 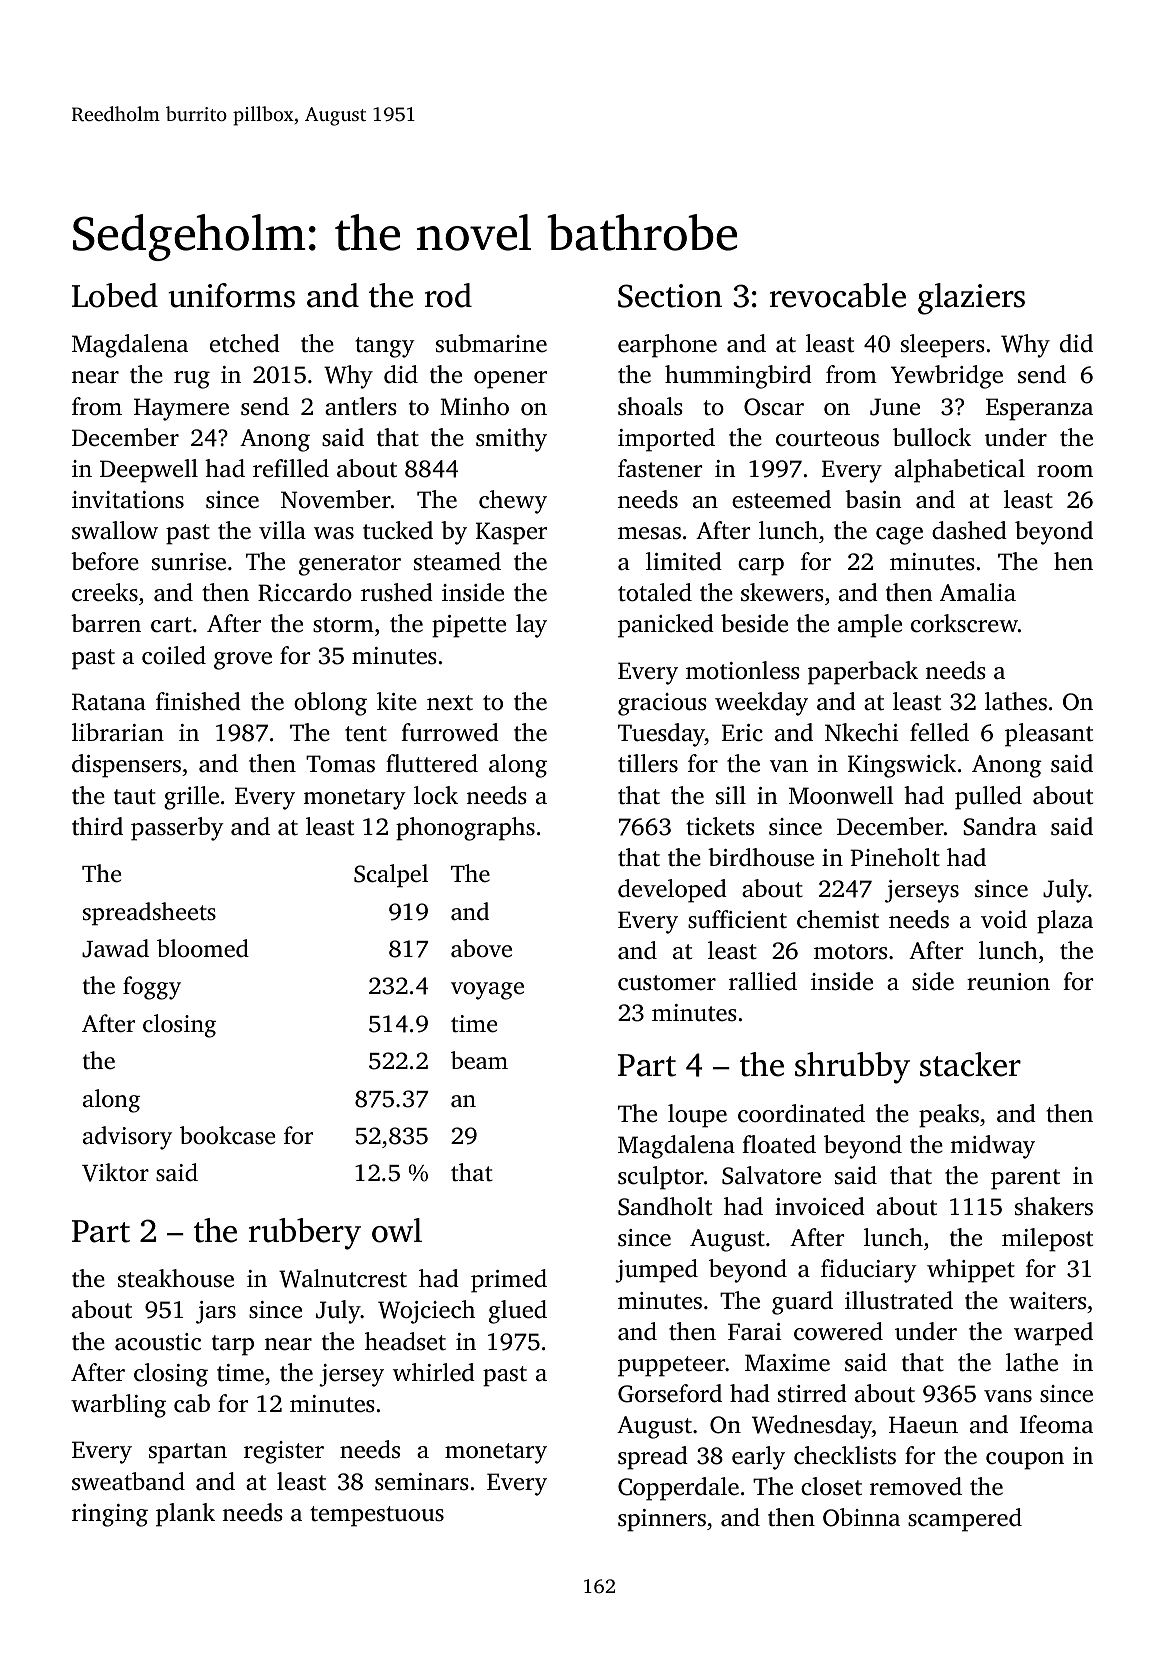 What do you see at coordinates (135, 797) in the screenshot?
I see `taut` at bounding box center [135, 797].
